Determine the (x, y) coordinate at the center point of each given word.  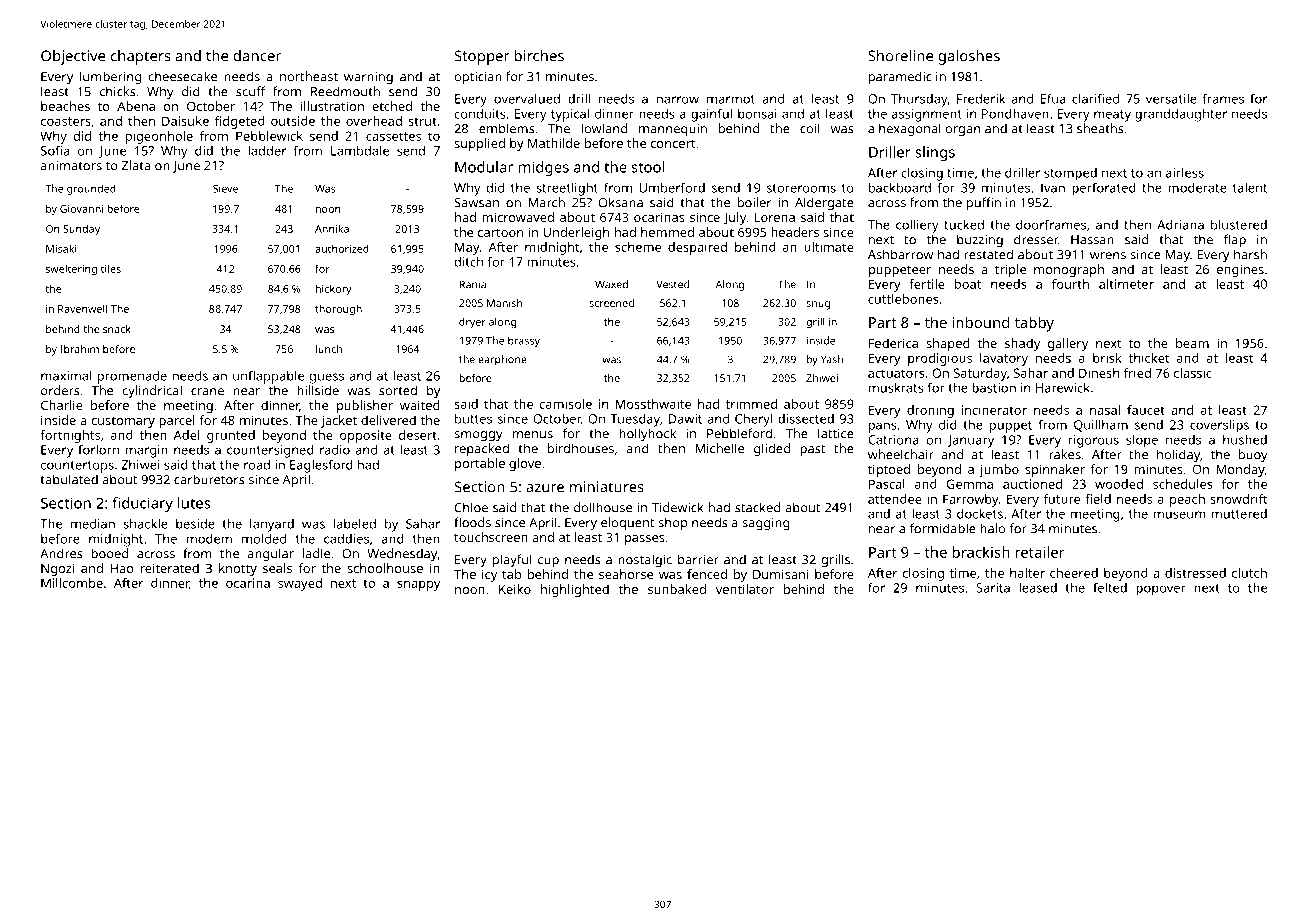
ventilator (745, 589)
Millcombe (72, 583)
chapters (141, 57)
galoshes (969, 57)
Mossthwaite (653, 404)
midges (544, 168)
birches (539, 56)
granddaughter (1181, 115)
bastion (994, 388)
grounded (91, 189)
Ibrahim (80, 349)
